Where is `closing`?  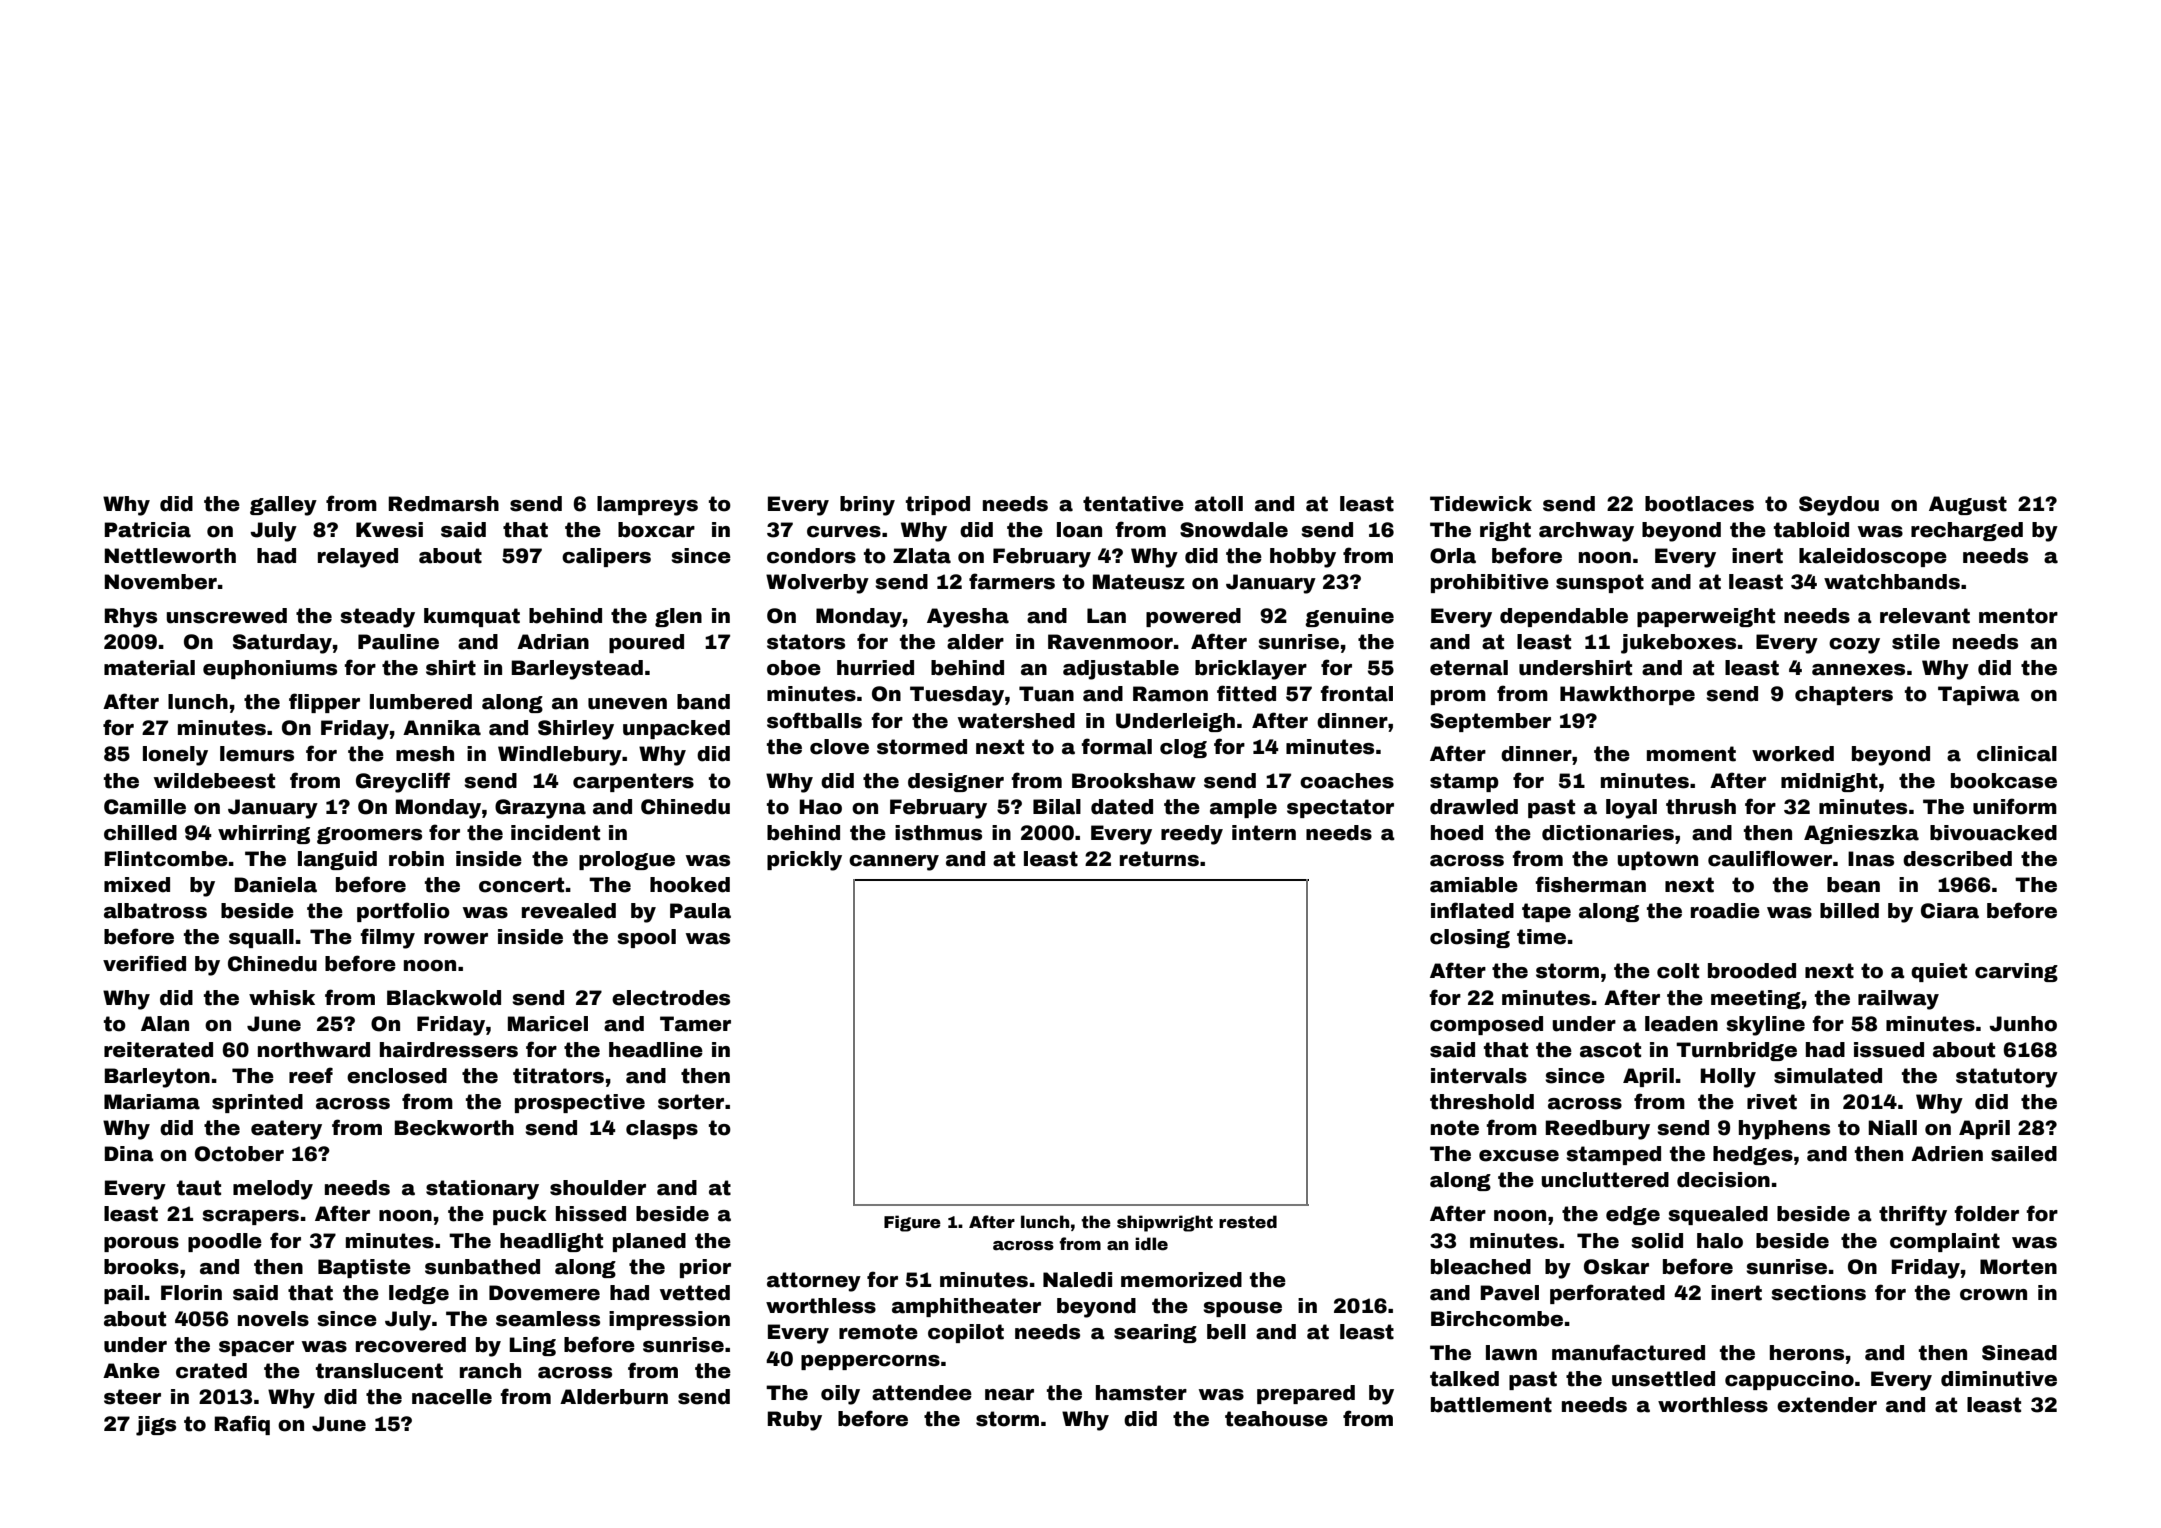 closing is located at coordinates (1470, 938).
